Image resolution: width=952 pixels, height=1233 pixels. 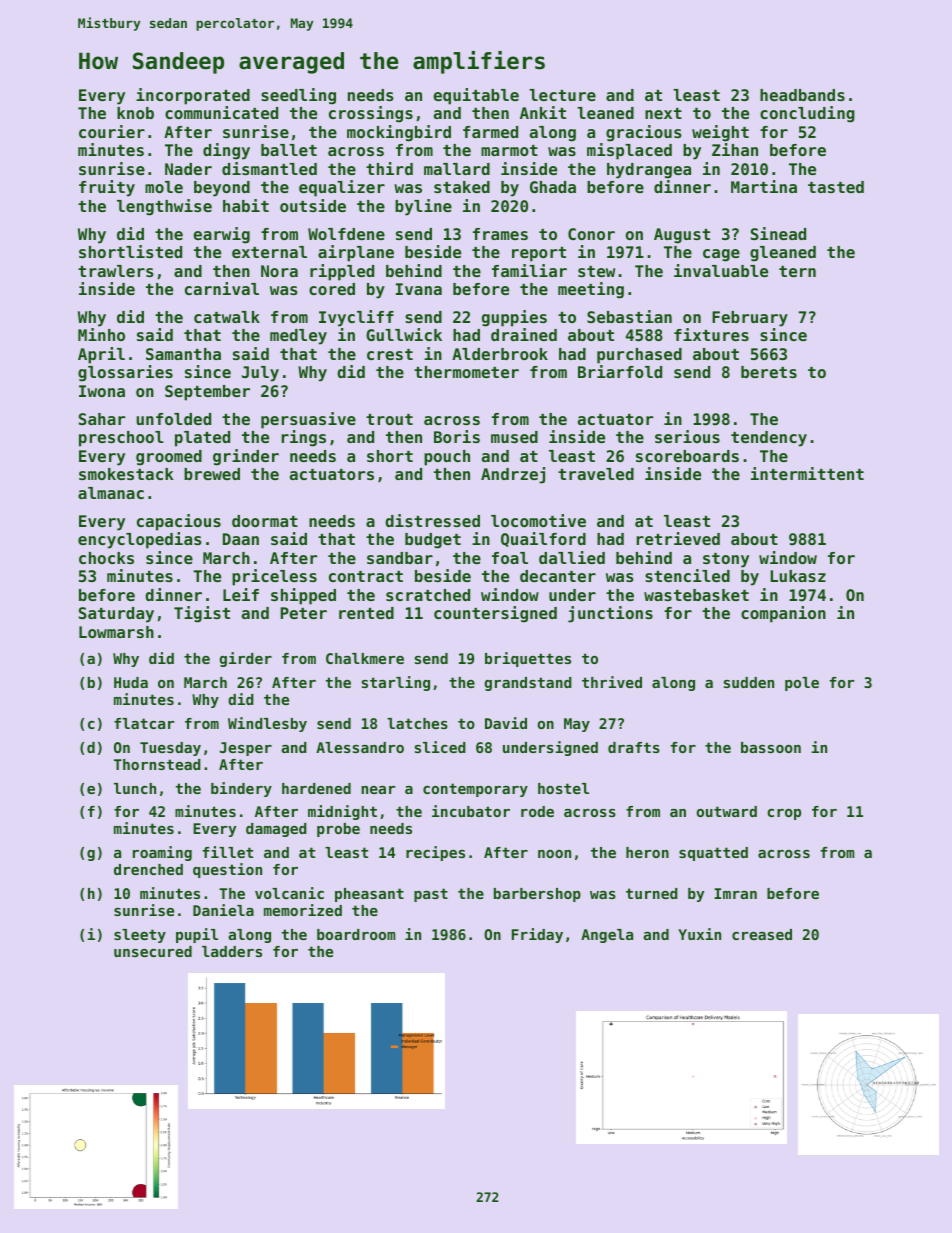 I want to click on seedling, so click(x=298, y=96).
